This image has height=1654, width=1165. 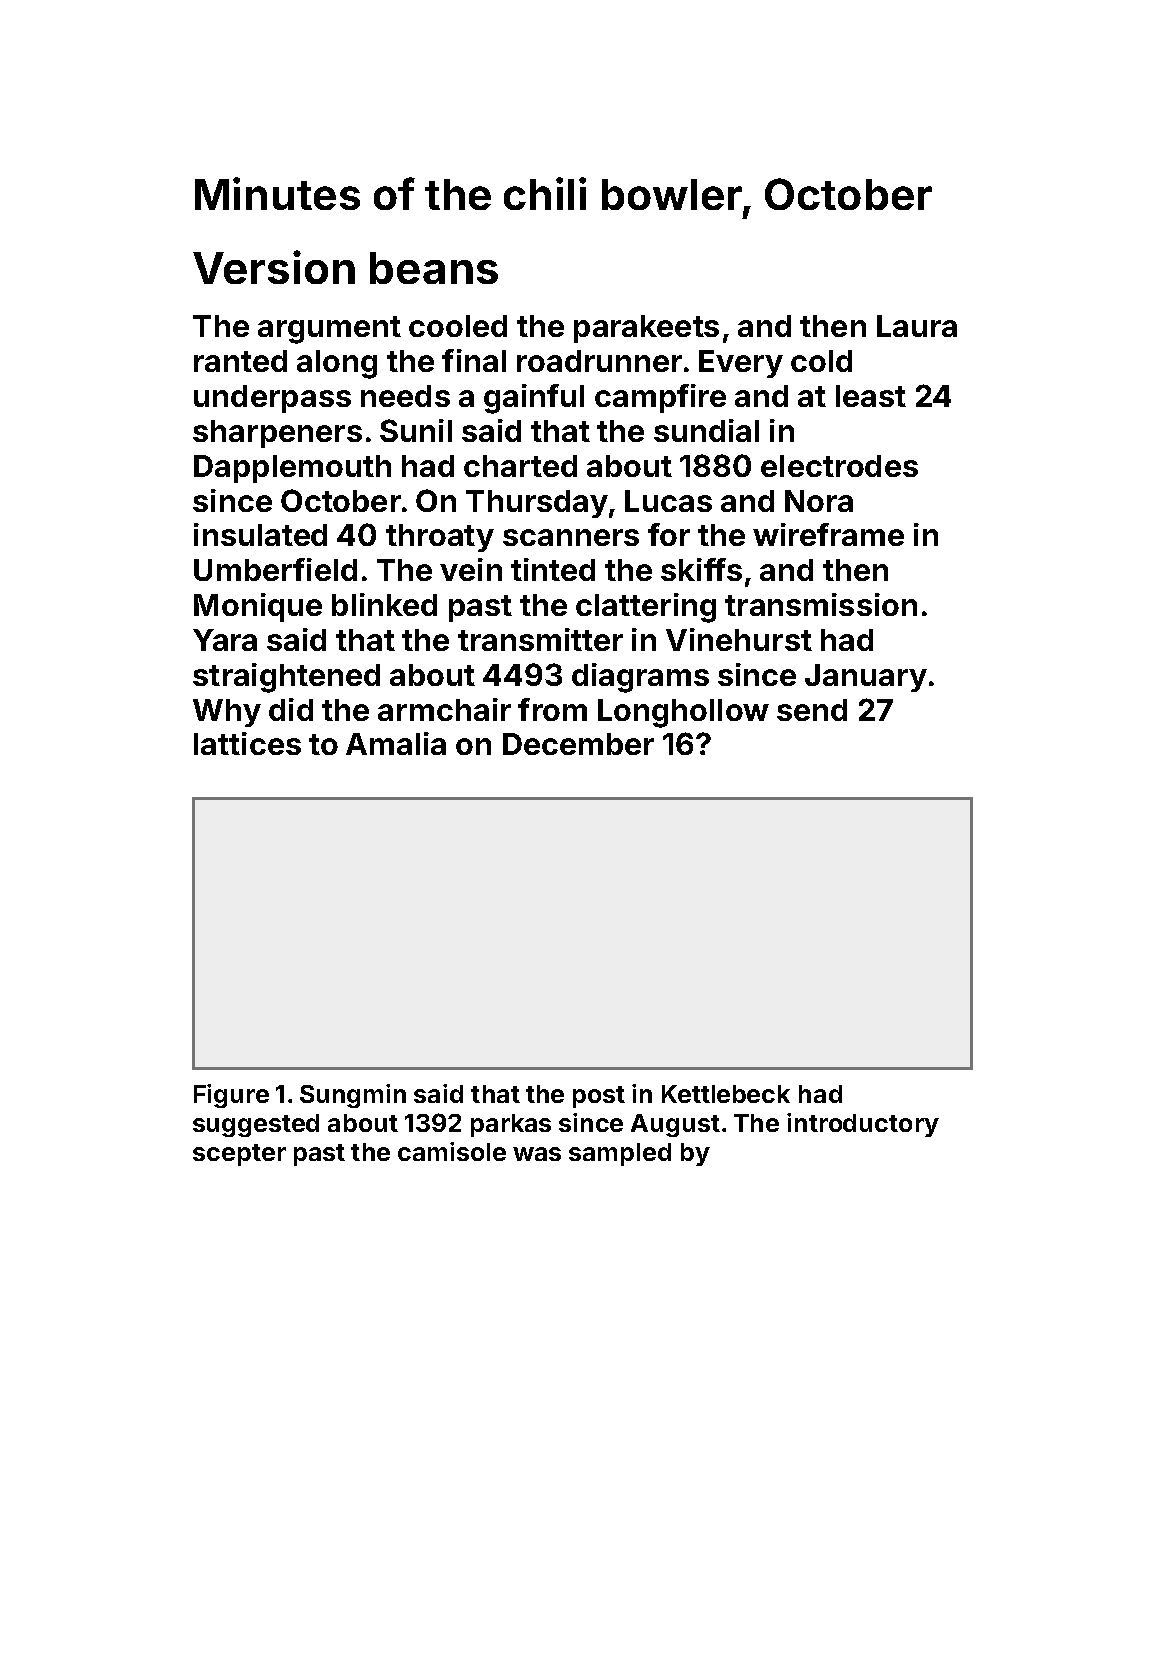 I want to click on send, so click(x=812, y=710).
